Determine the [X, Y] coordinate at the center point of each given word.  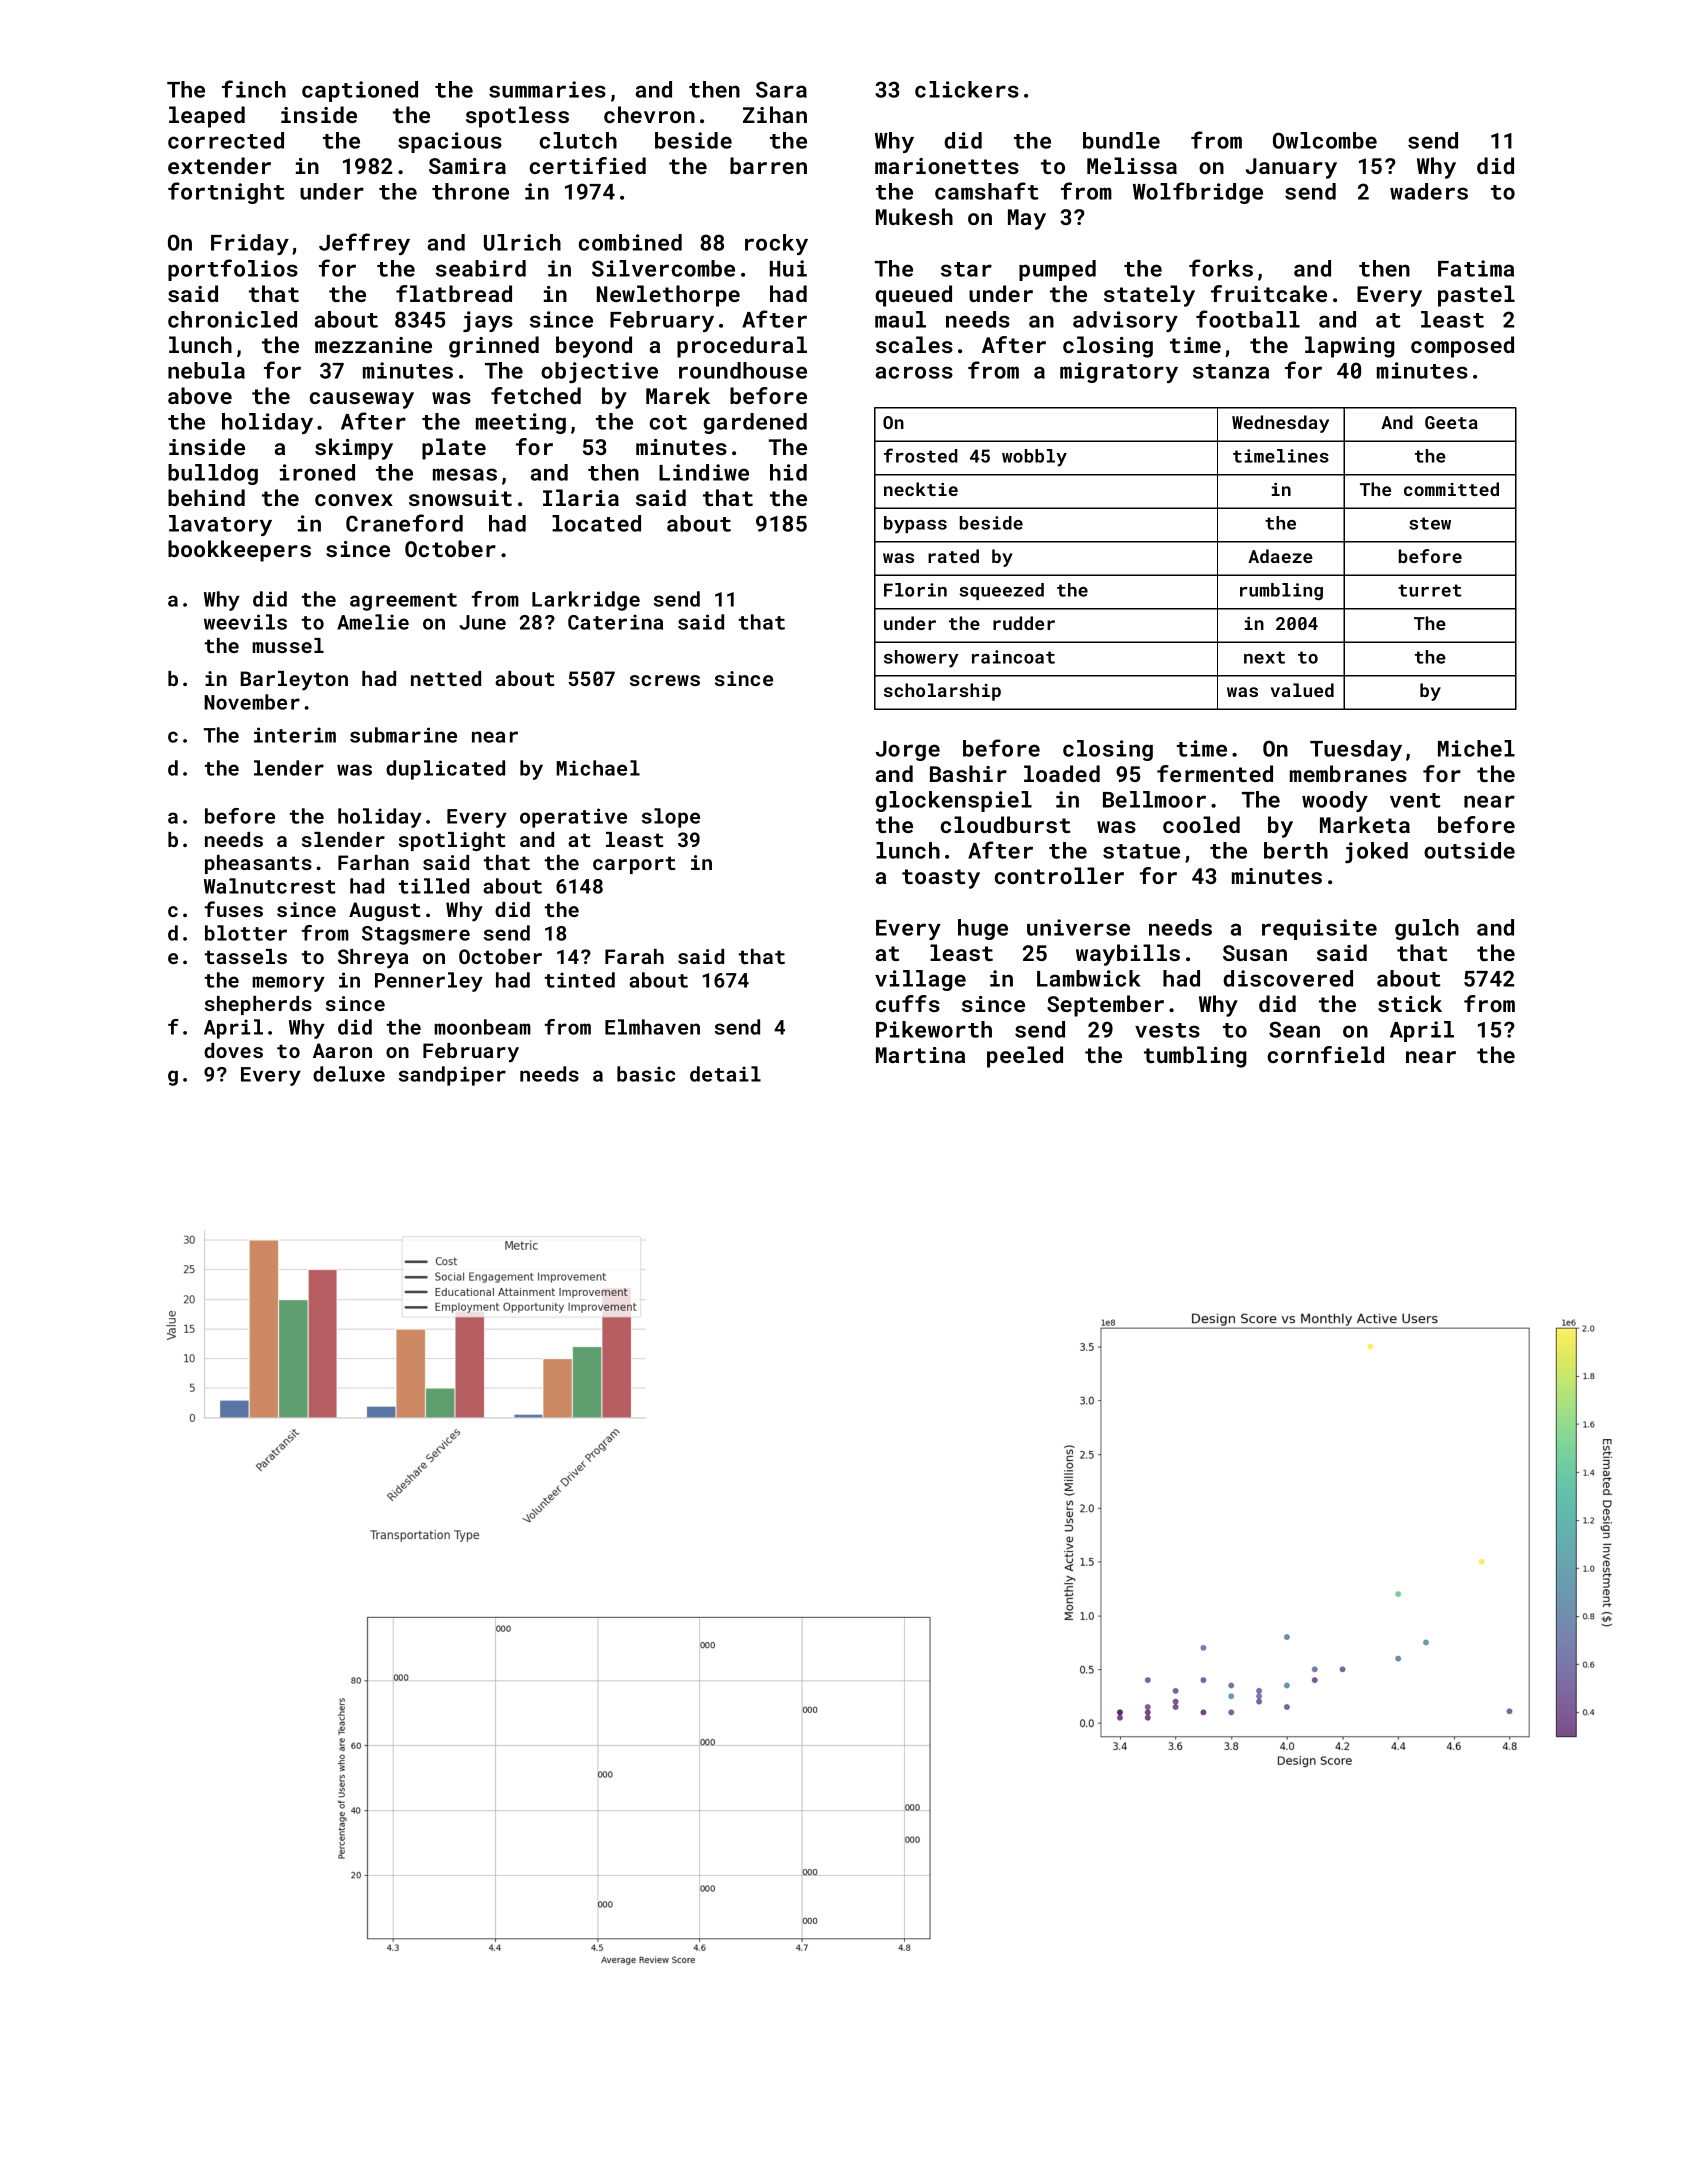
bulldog [213, 474]
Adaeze [1280, 556]
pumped [1057, 270]
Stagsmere [416, 935]
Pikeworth [934, 1029]
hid [788, 472]
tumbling [1195, 1057]
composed [1462, 347]
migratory [1119, 372]
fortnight [226, 193]
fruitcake [1269, 293]
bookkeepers [239, 551]
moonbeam [482, 1027]
